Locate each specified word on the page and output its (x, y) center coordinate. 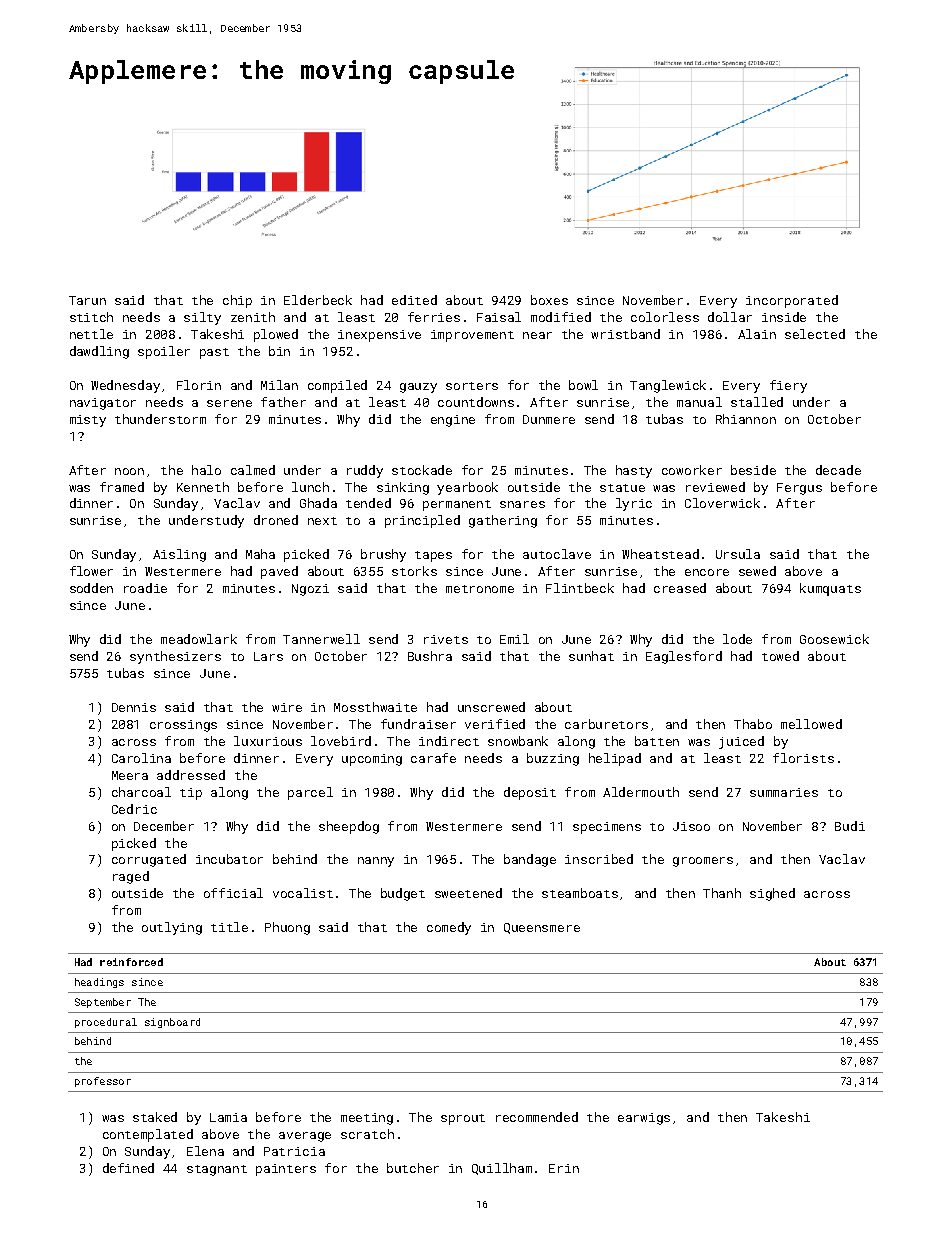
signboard (172, 1023)
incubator (229, 859)
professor (103, 1082)
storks (414, 571)
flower (91, 571)
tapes (433, 556)
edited (414, 300)
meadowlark (199, 639)
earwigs (644, 1119)
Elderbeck (318, 300)
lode (737, 639)
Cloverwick (722, 503)
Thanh (722, 893)
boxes (549, 300)
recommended (537, 1117)
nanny (376, 862)
